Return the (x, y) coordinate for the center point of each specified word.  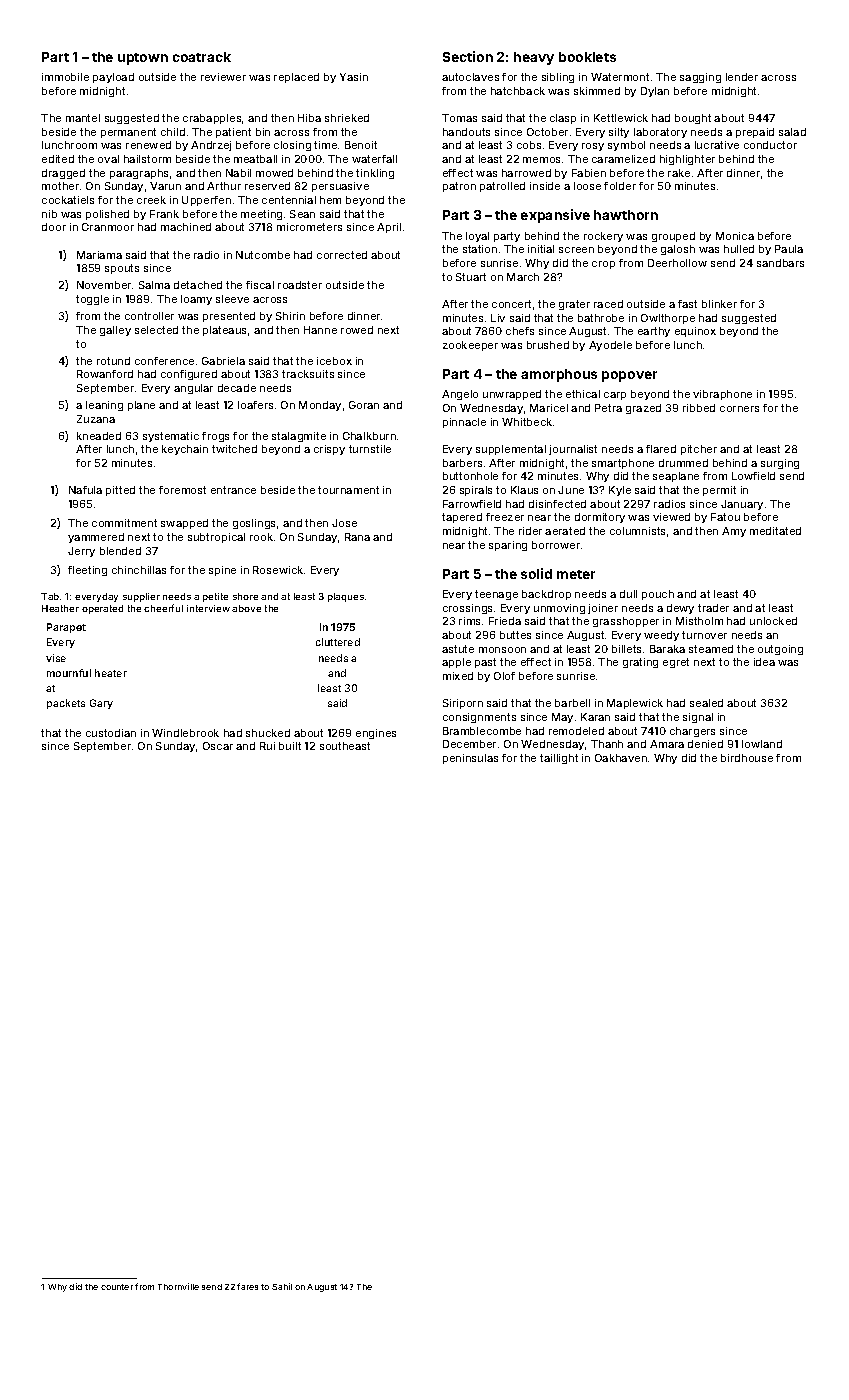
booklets (587, 57)
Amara (667, 744)
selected (156, 330)
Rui (267, 746)
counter (117, 1287)
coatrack (202, 57)
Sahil (282, 1286)
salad (792, 132)
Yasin (354, 77)
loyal (477, 237)
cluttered (338, 642)
